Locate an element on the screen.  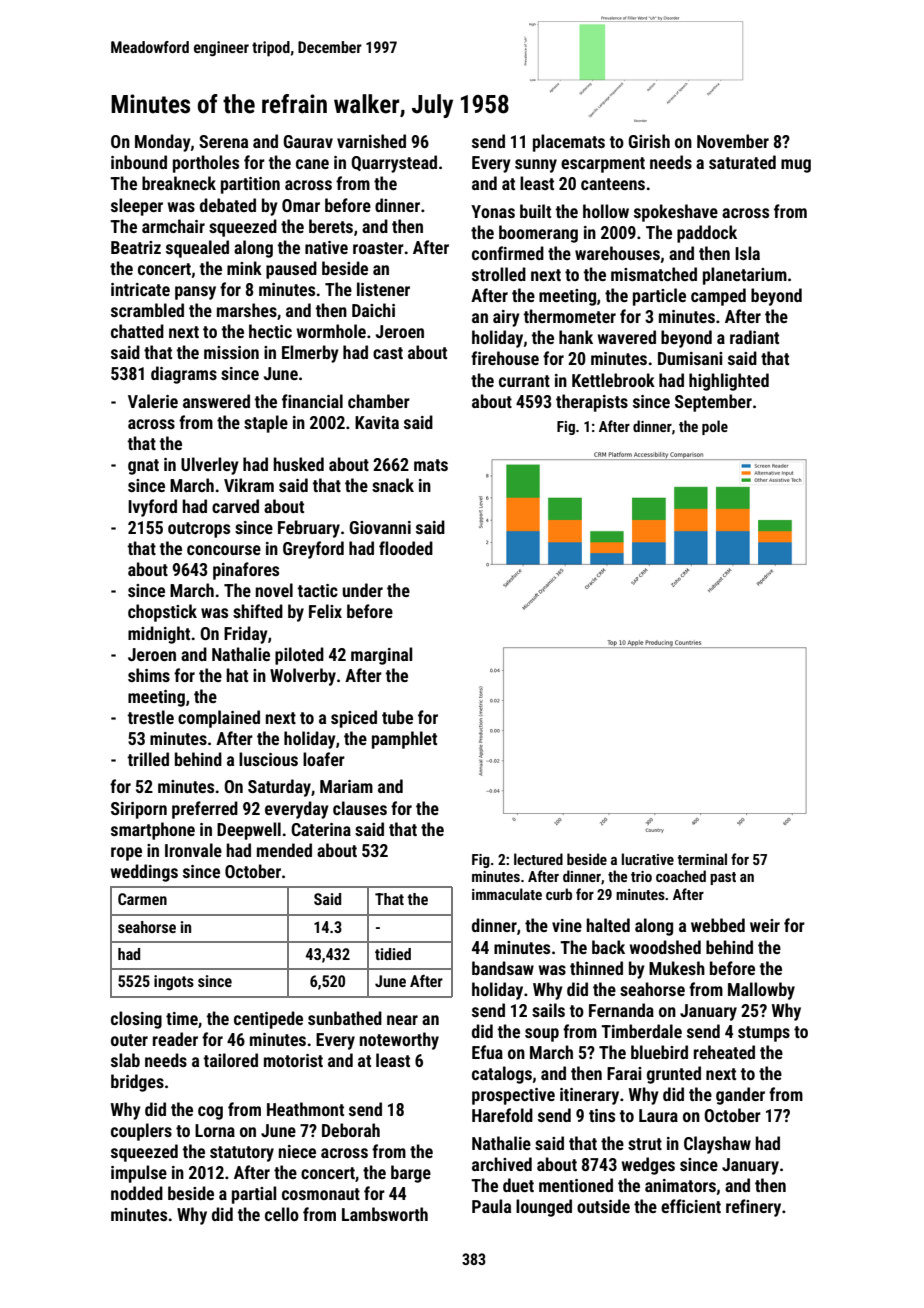
pole is located at coordinates (715, 427).
